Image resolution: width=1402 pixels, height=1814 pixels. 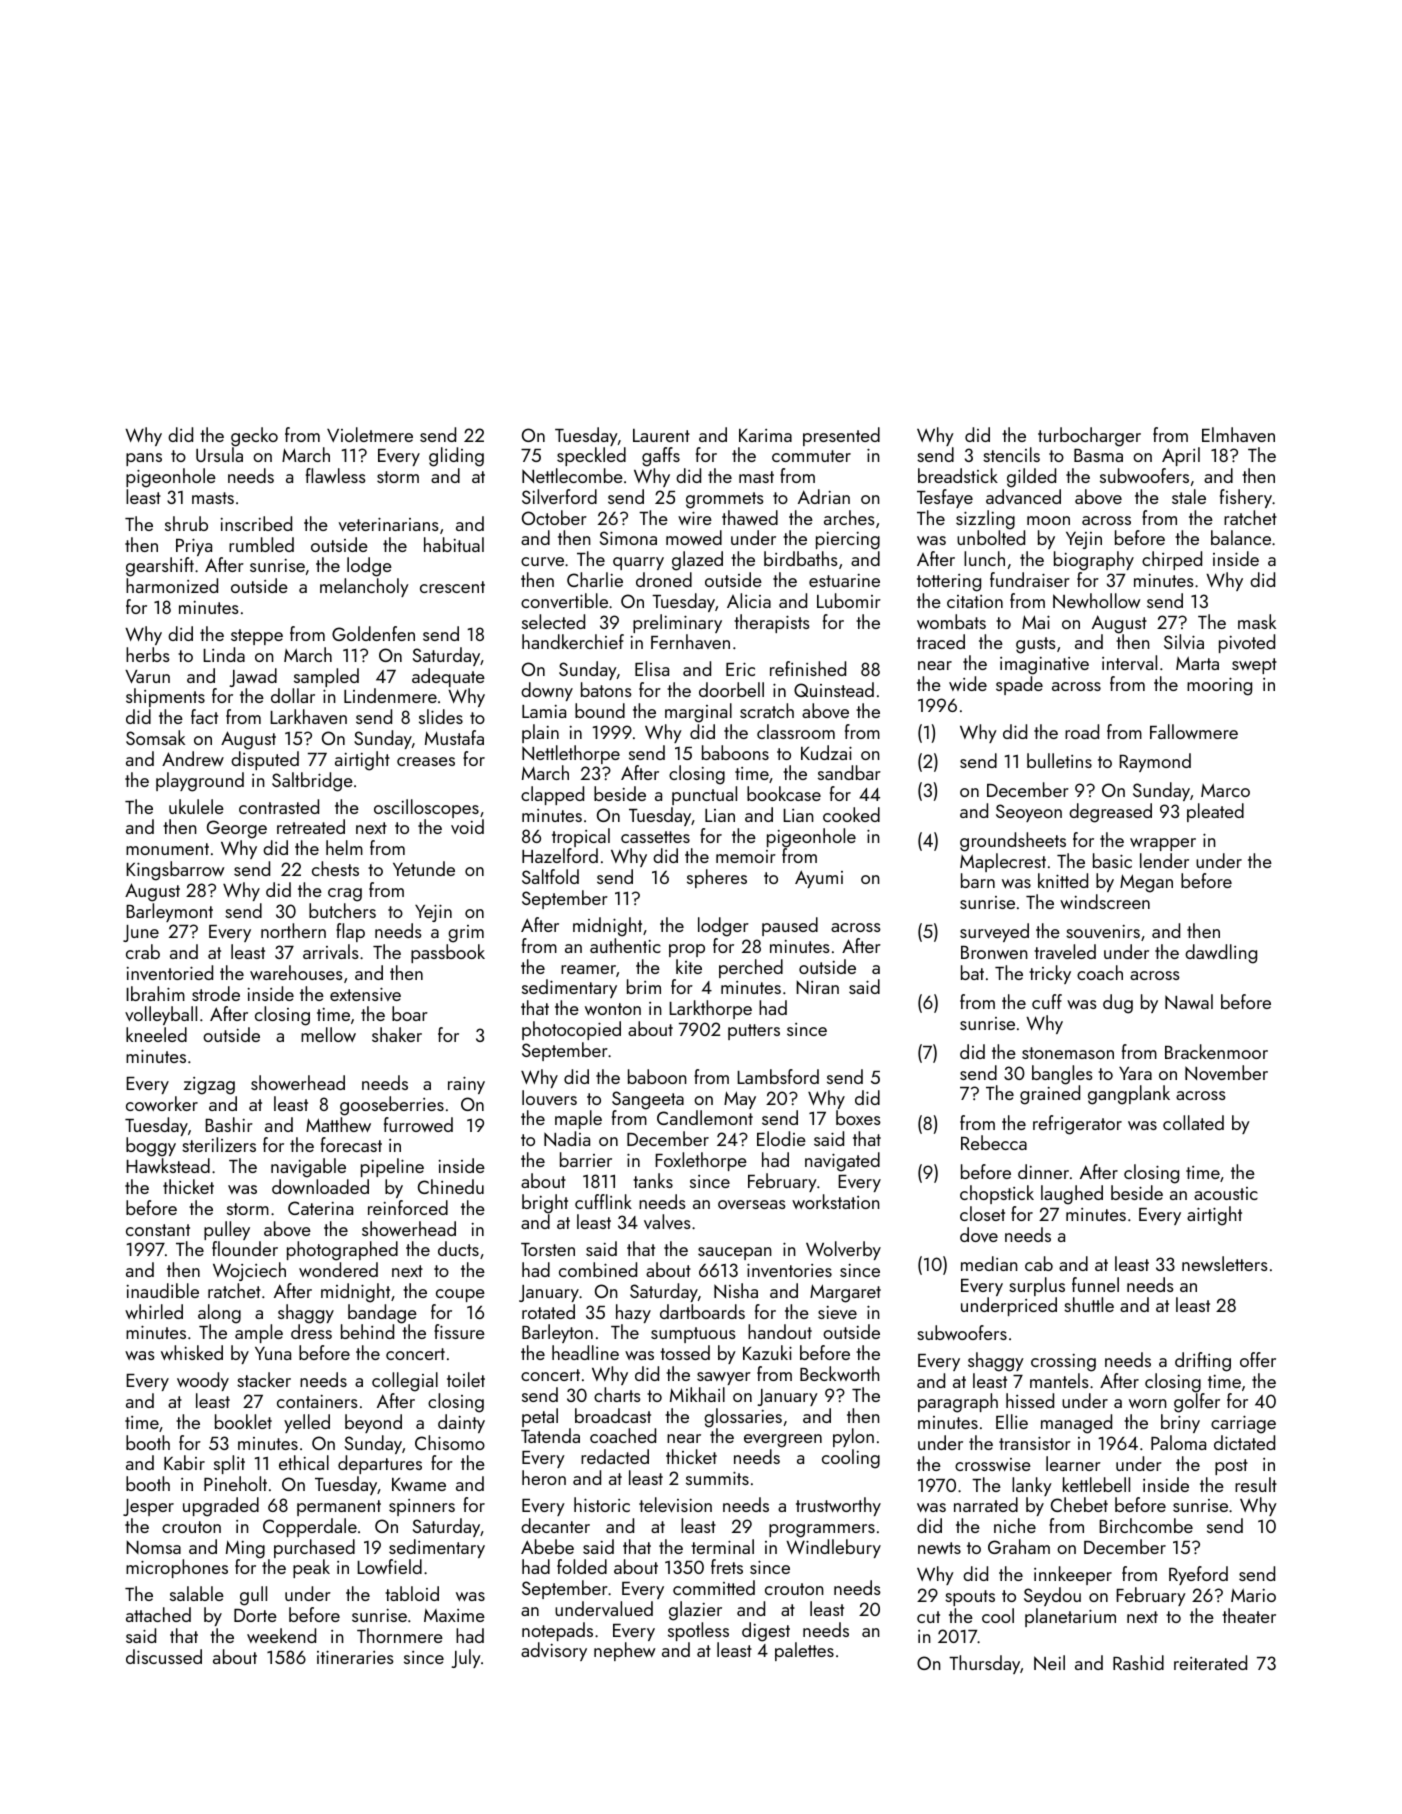 What do you see at coordinates (144, 459) in the image?
I see `pans` at bounding box center [144, 459].
